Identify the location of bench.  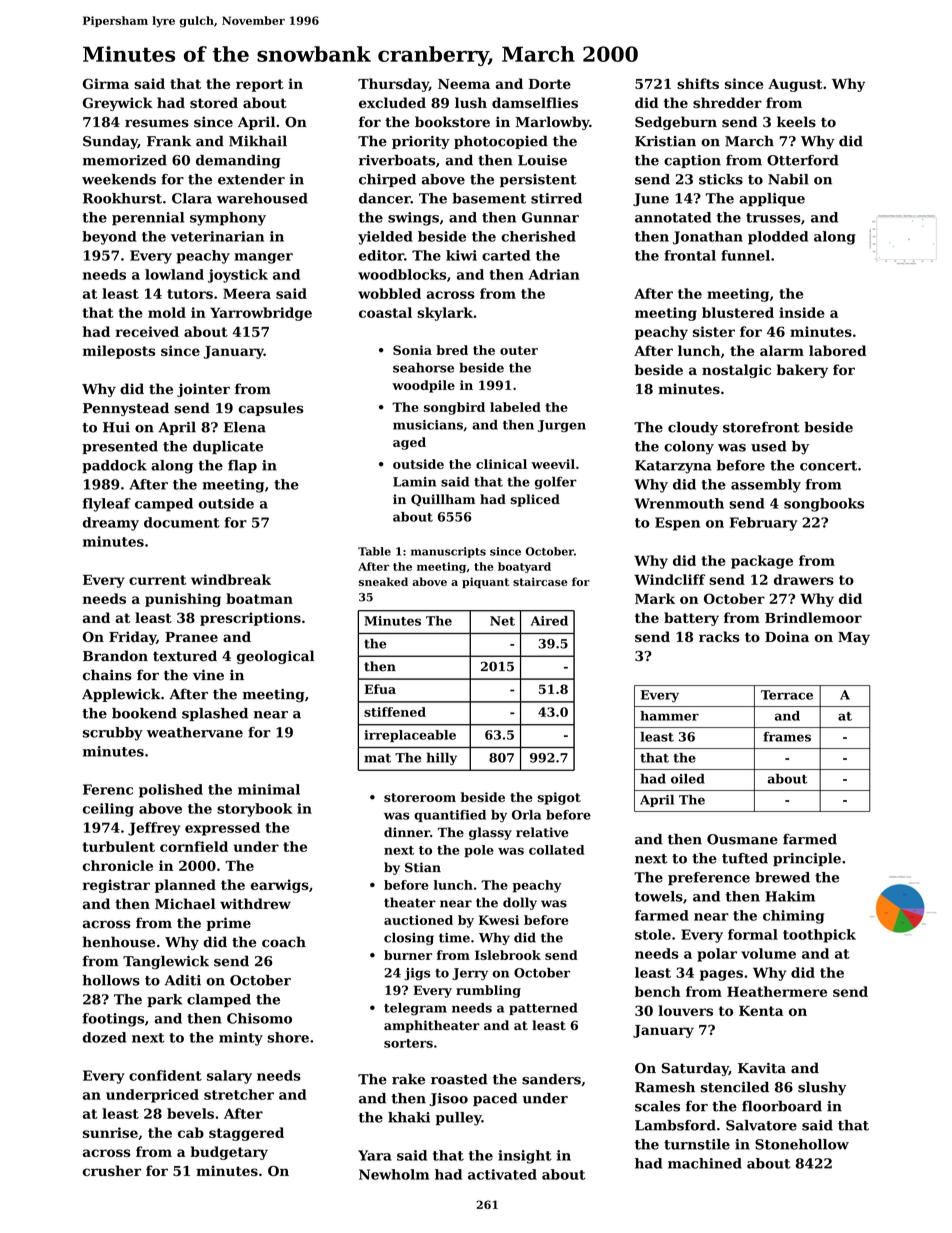
(658, 991).
